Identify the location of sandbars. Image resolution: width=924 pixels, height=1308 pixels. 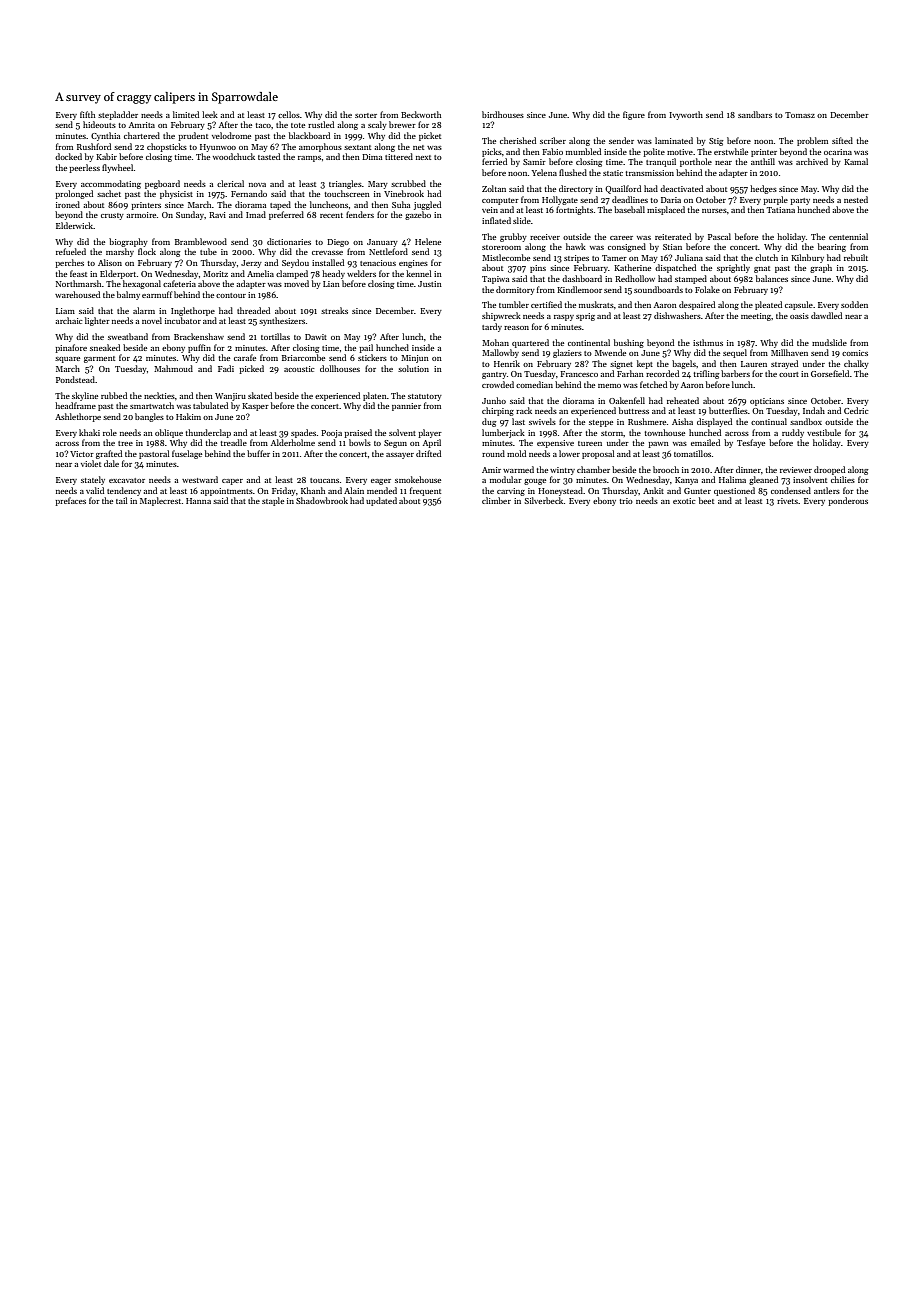
(755, 114).
